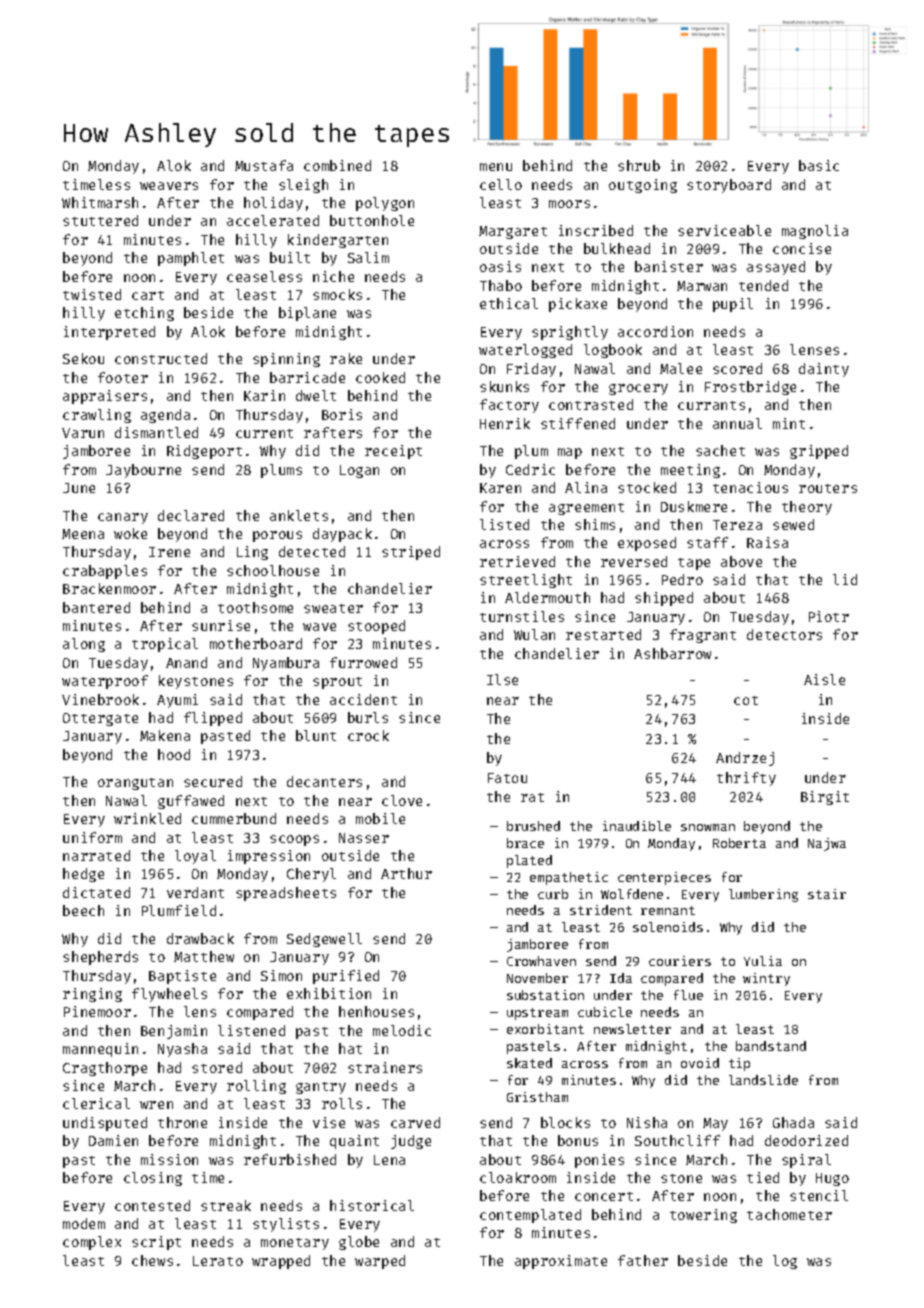  I want to click on Southcliff, so click(677, 1140).
